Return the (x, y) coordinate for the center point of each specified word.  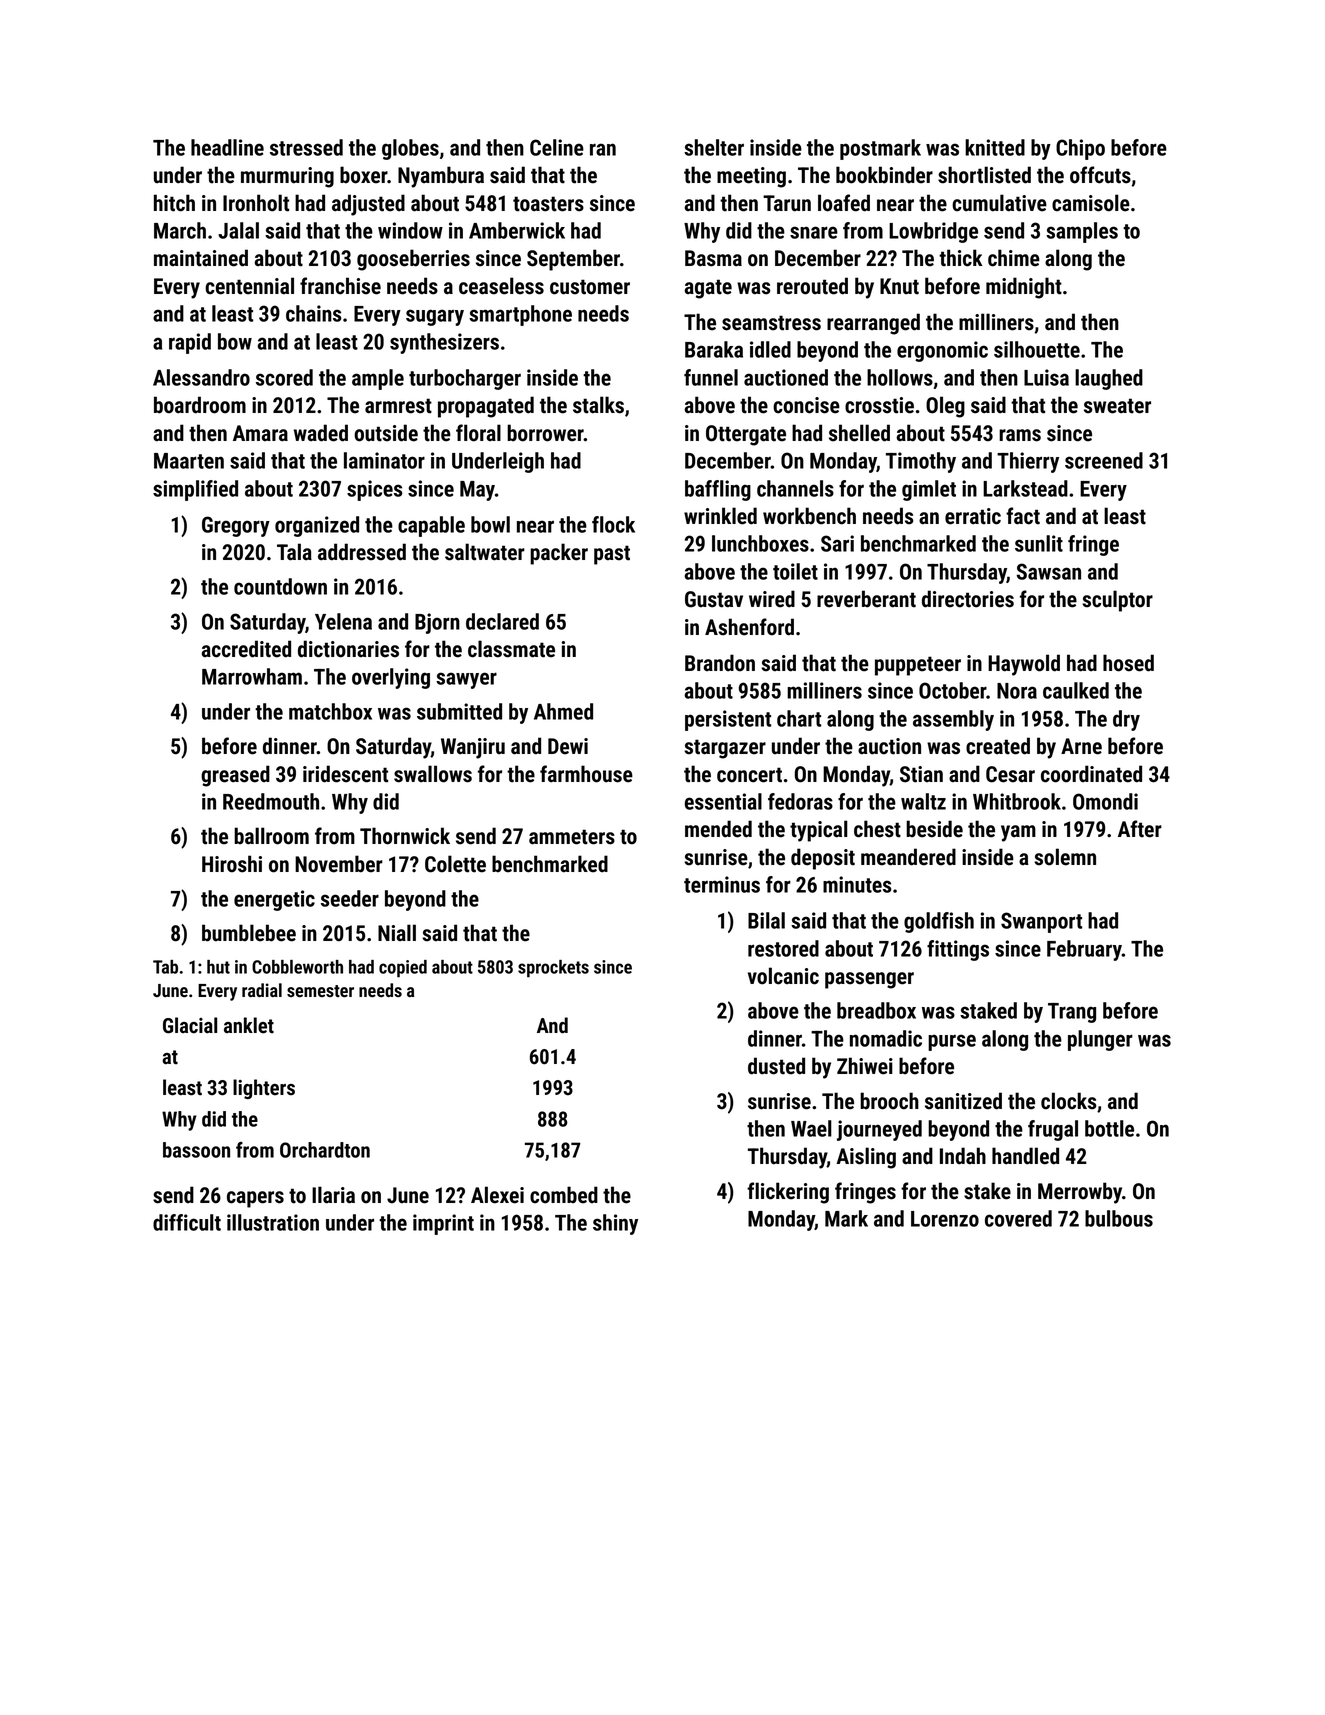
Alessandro (201, 377)
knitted (995, 147)
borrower (545, 433)
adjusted (368, 205)
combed (564, 1195)
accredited (246, 649)
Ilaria (333, 1195)
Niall (397, 933)
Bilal (766, 920)
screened (1104, 460)
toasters (548, 204)
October (952, 690)
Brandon (720, 663)
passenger (869, 980)
